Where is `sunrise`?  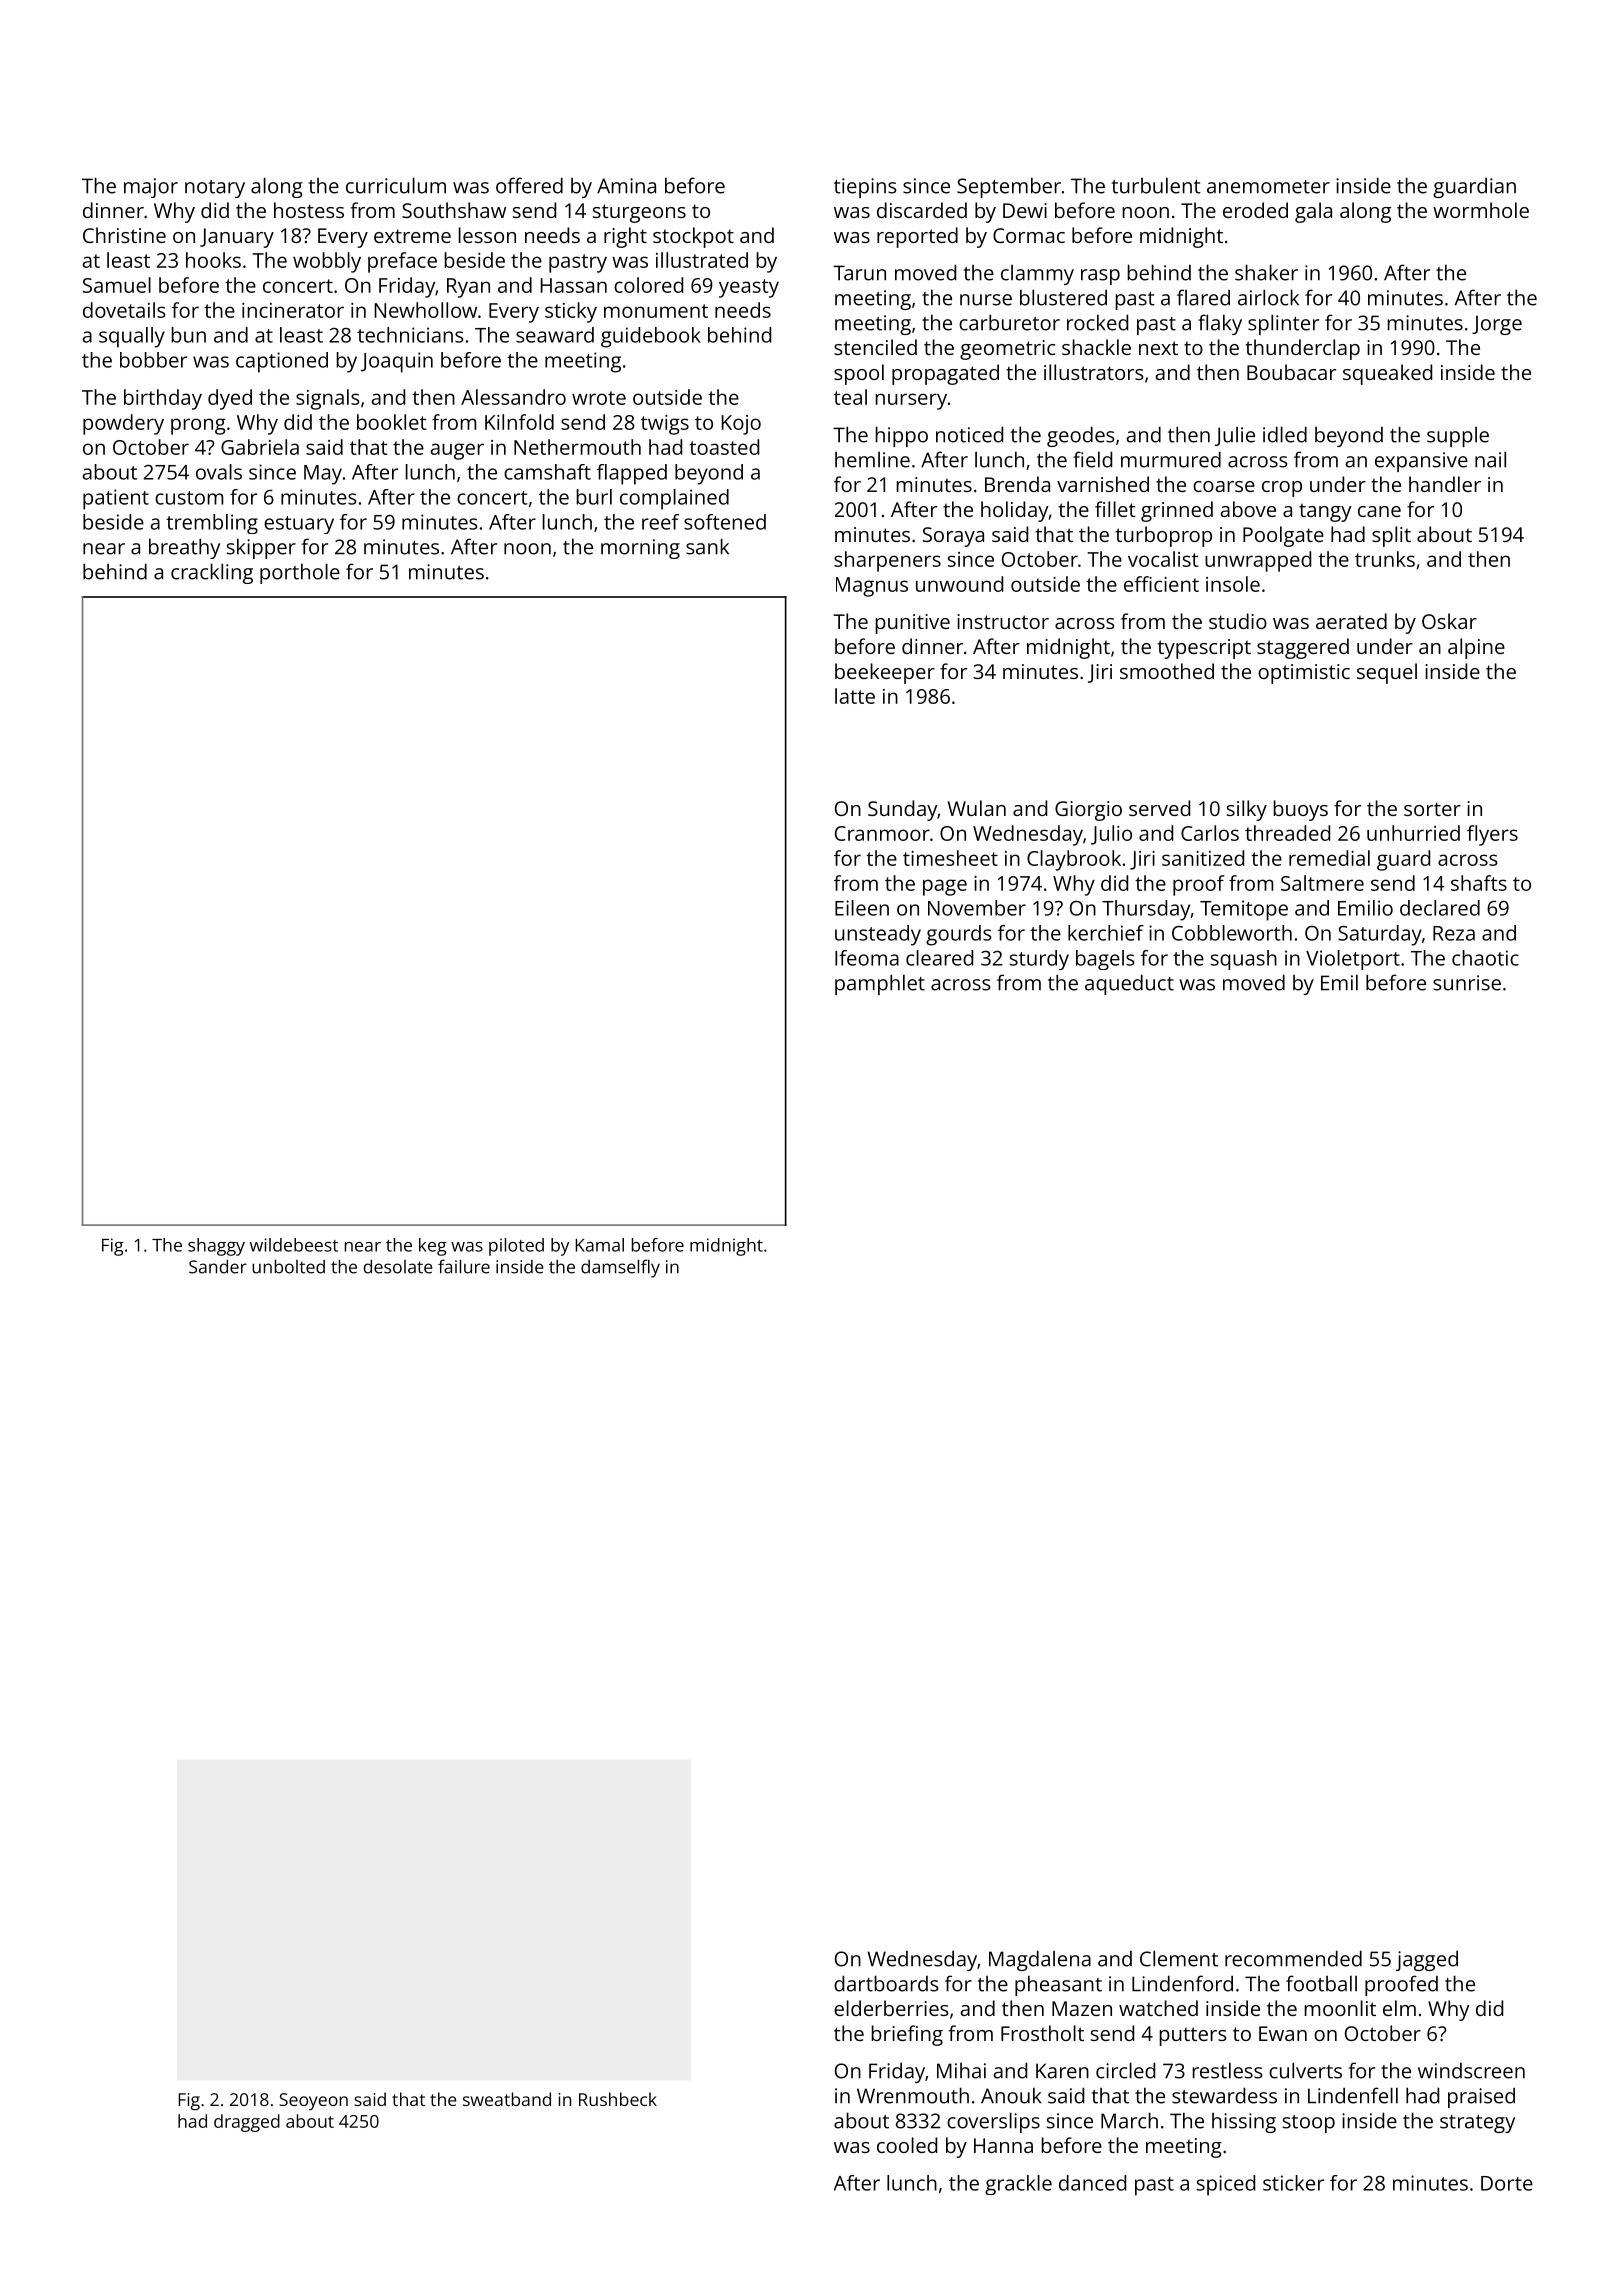 sunrise is located at coordinates (1467, 983).
